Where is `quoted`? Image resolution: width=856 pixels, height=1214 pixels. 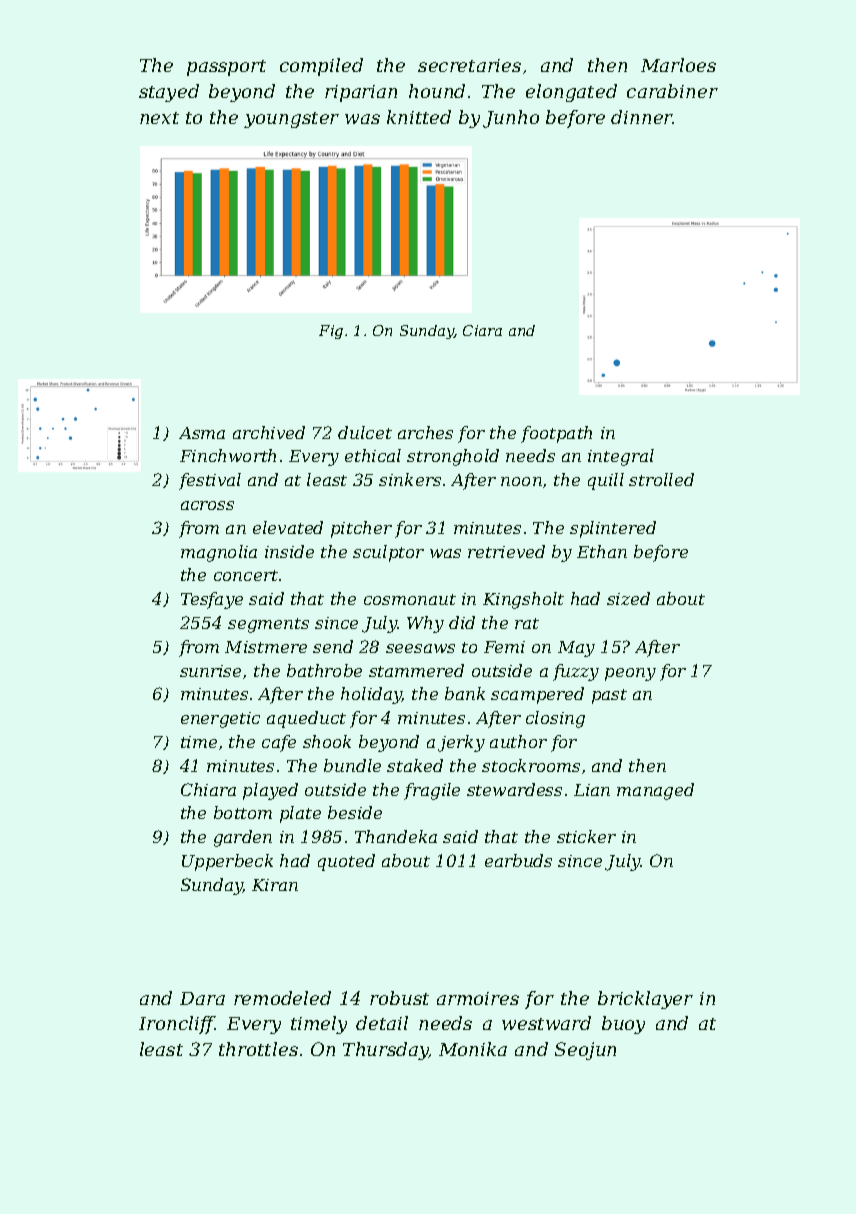 quoted is located at coordinates (346, 862).
